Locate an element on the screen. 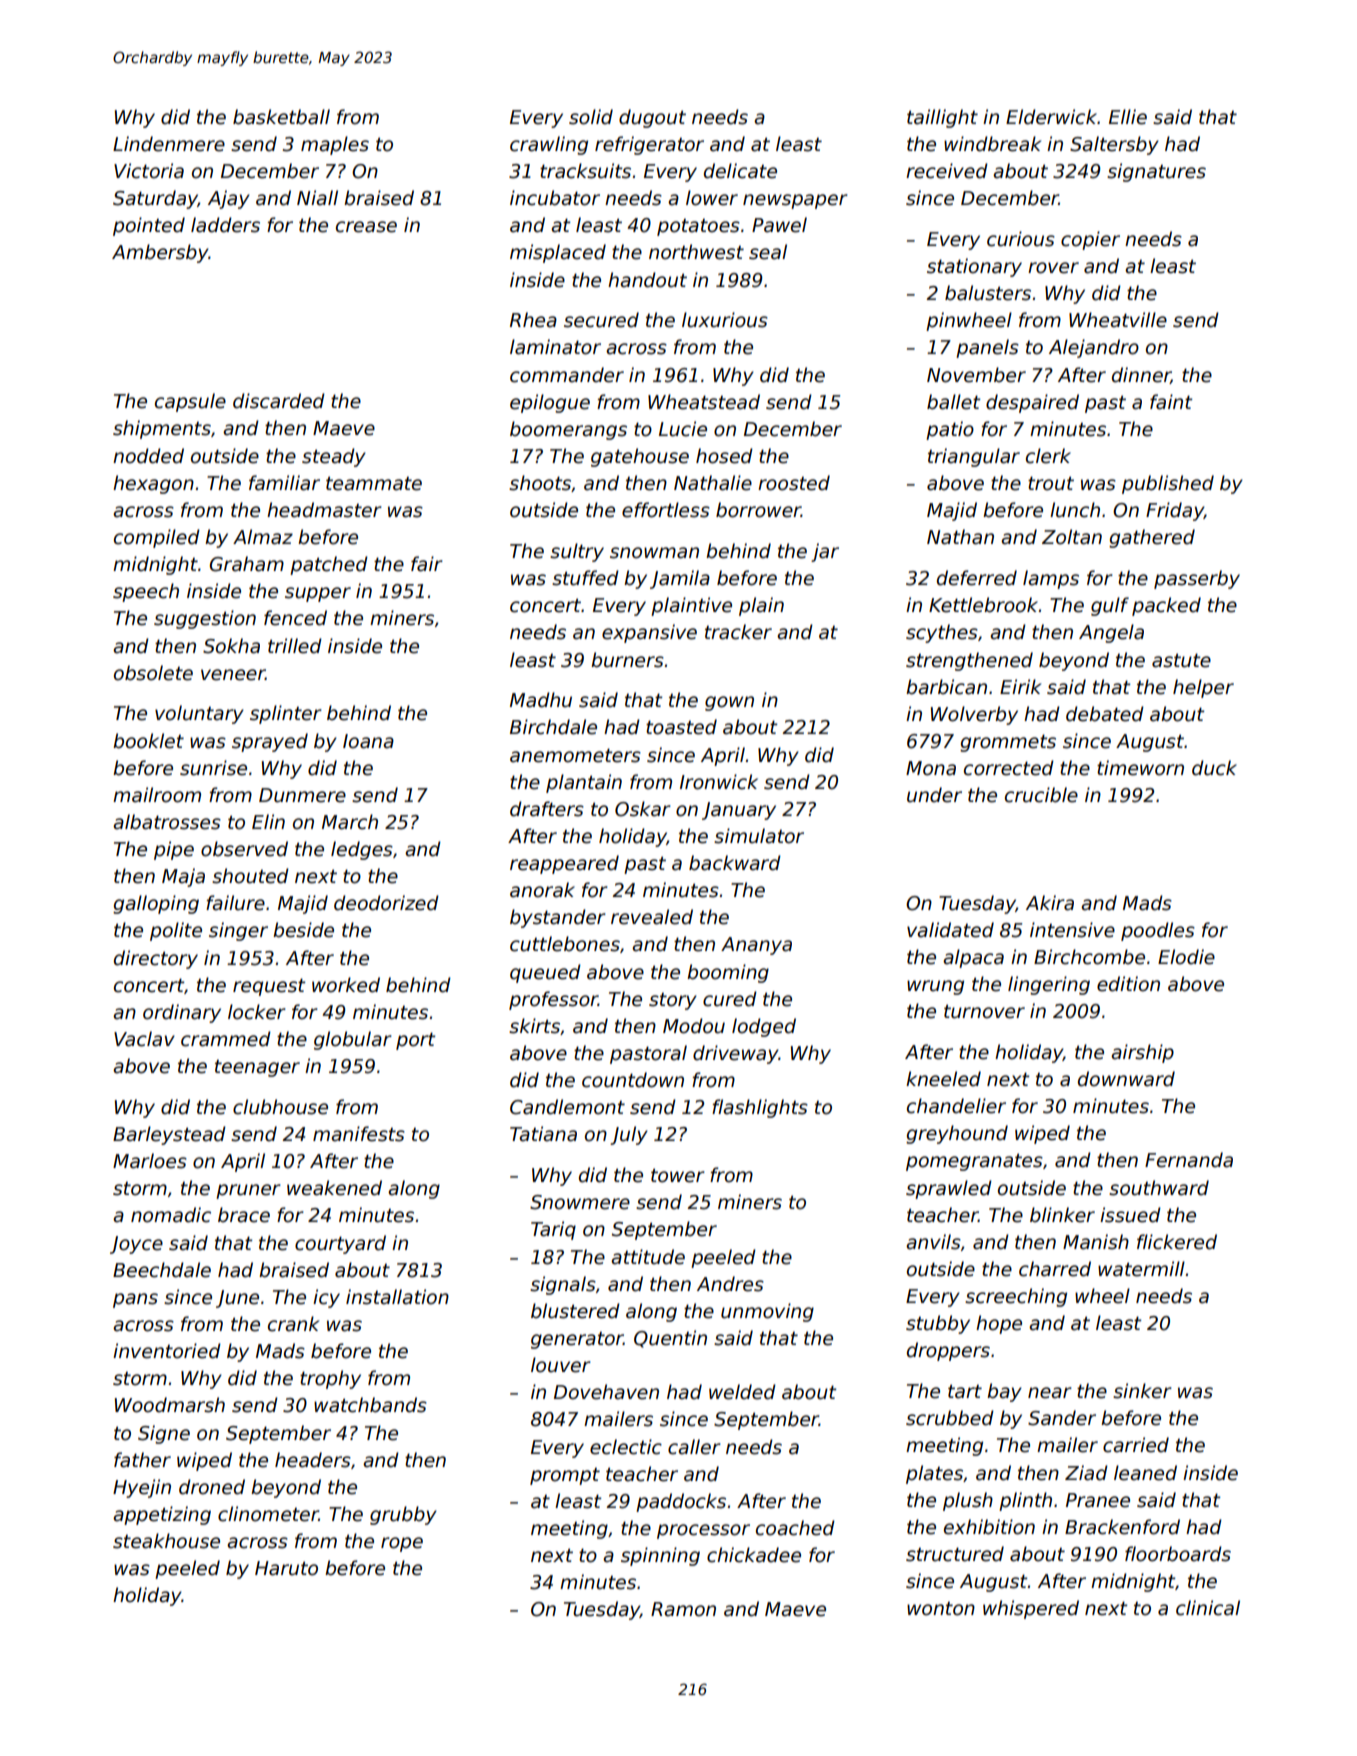 The width and height of the screenshot is (1357, 1756). Sokha is located at coordinates (231, 646).
